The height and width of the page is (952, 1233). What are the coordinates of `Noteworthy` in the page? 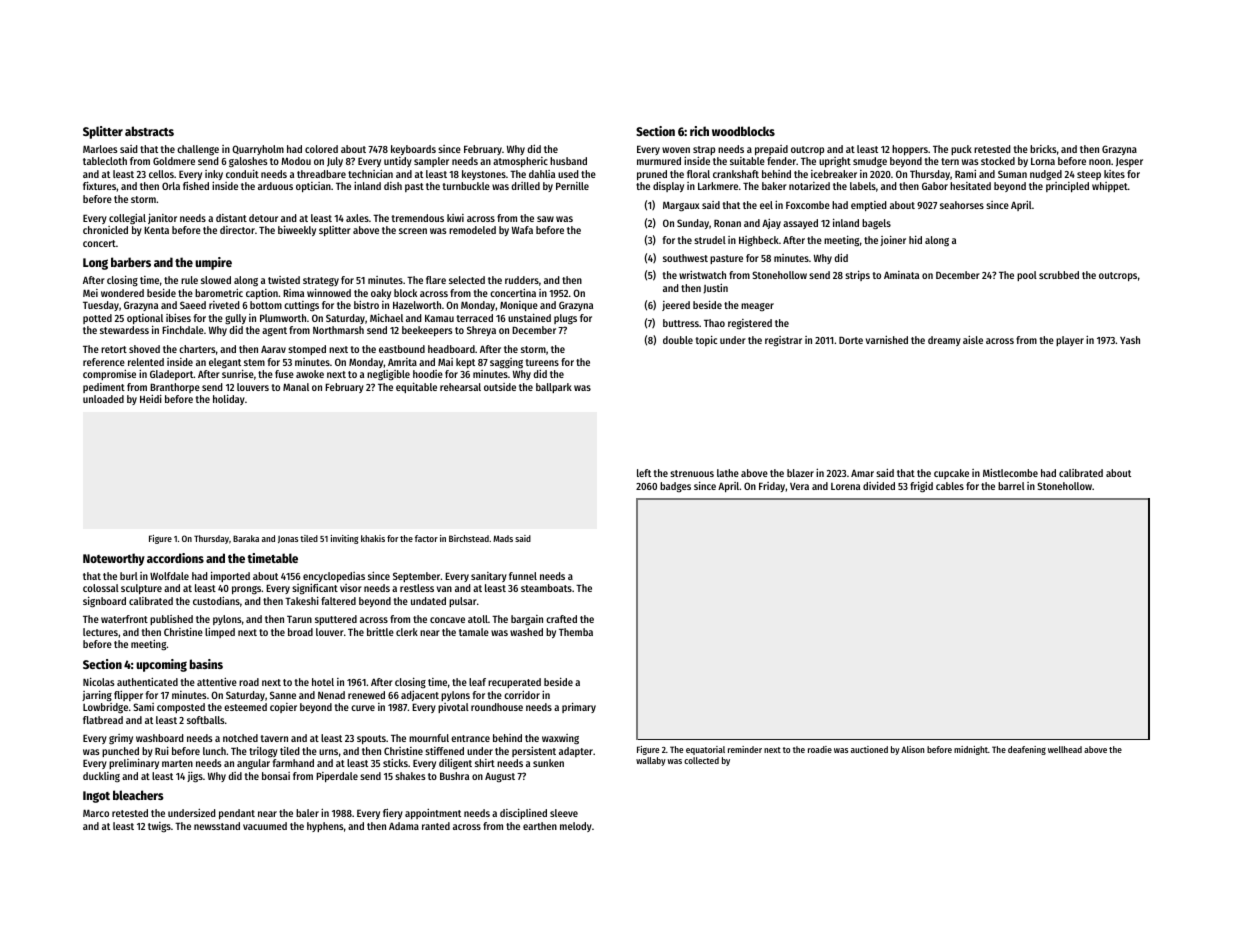 It's located at (114, 559).
